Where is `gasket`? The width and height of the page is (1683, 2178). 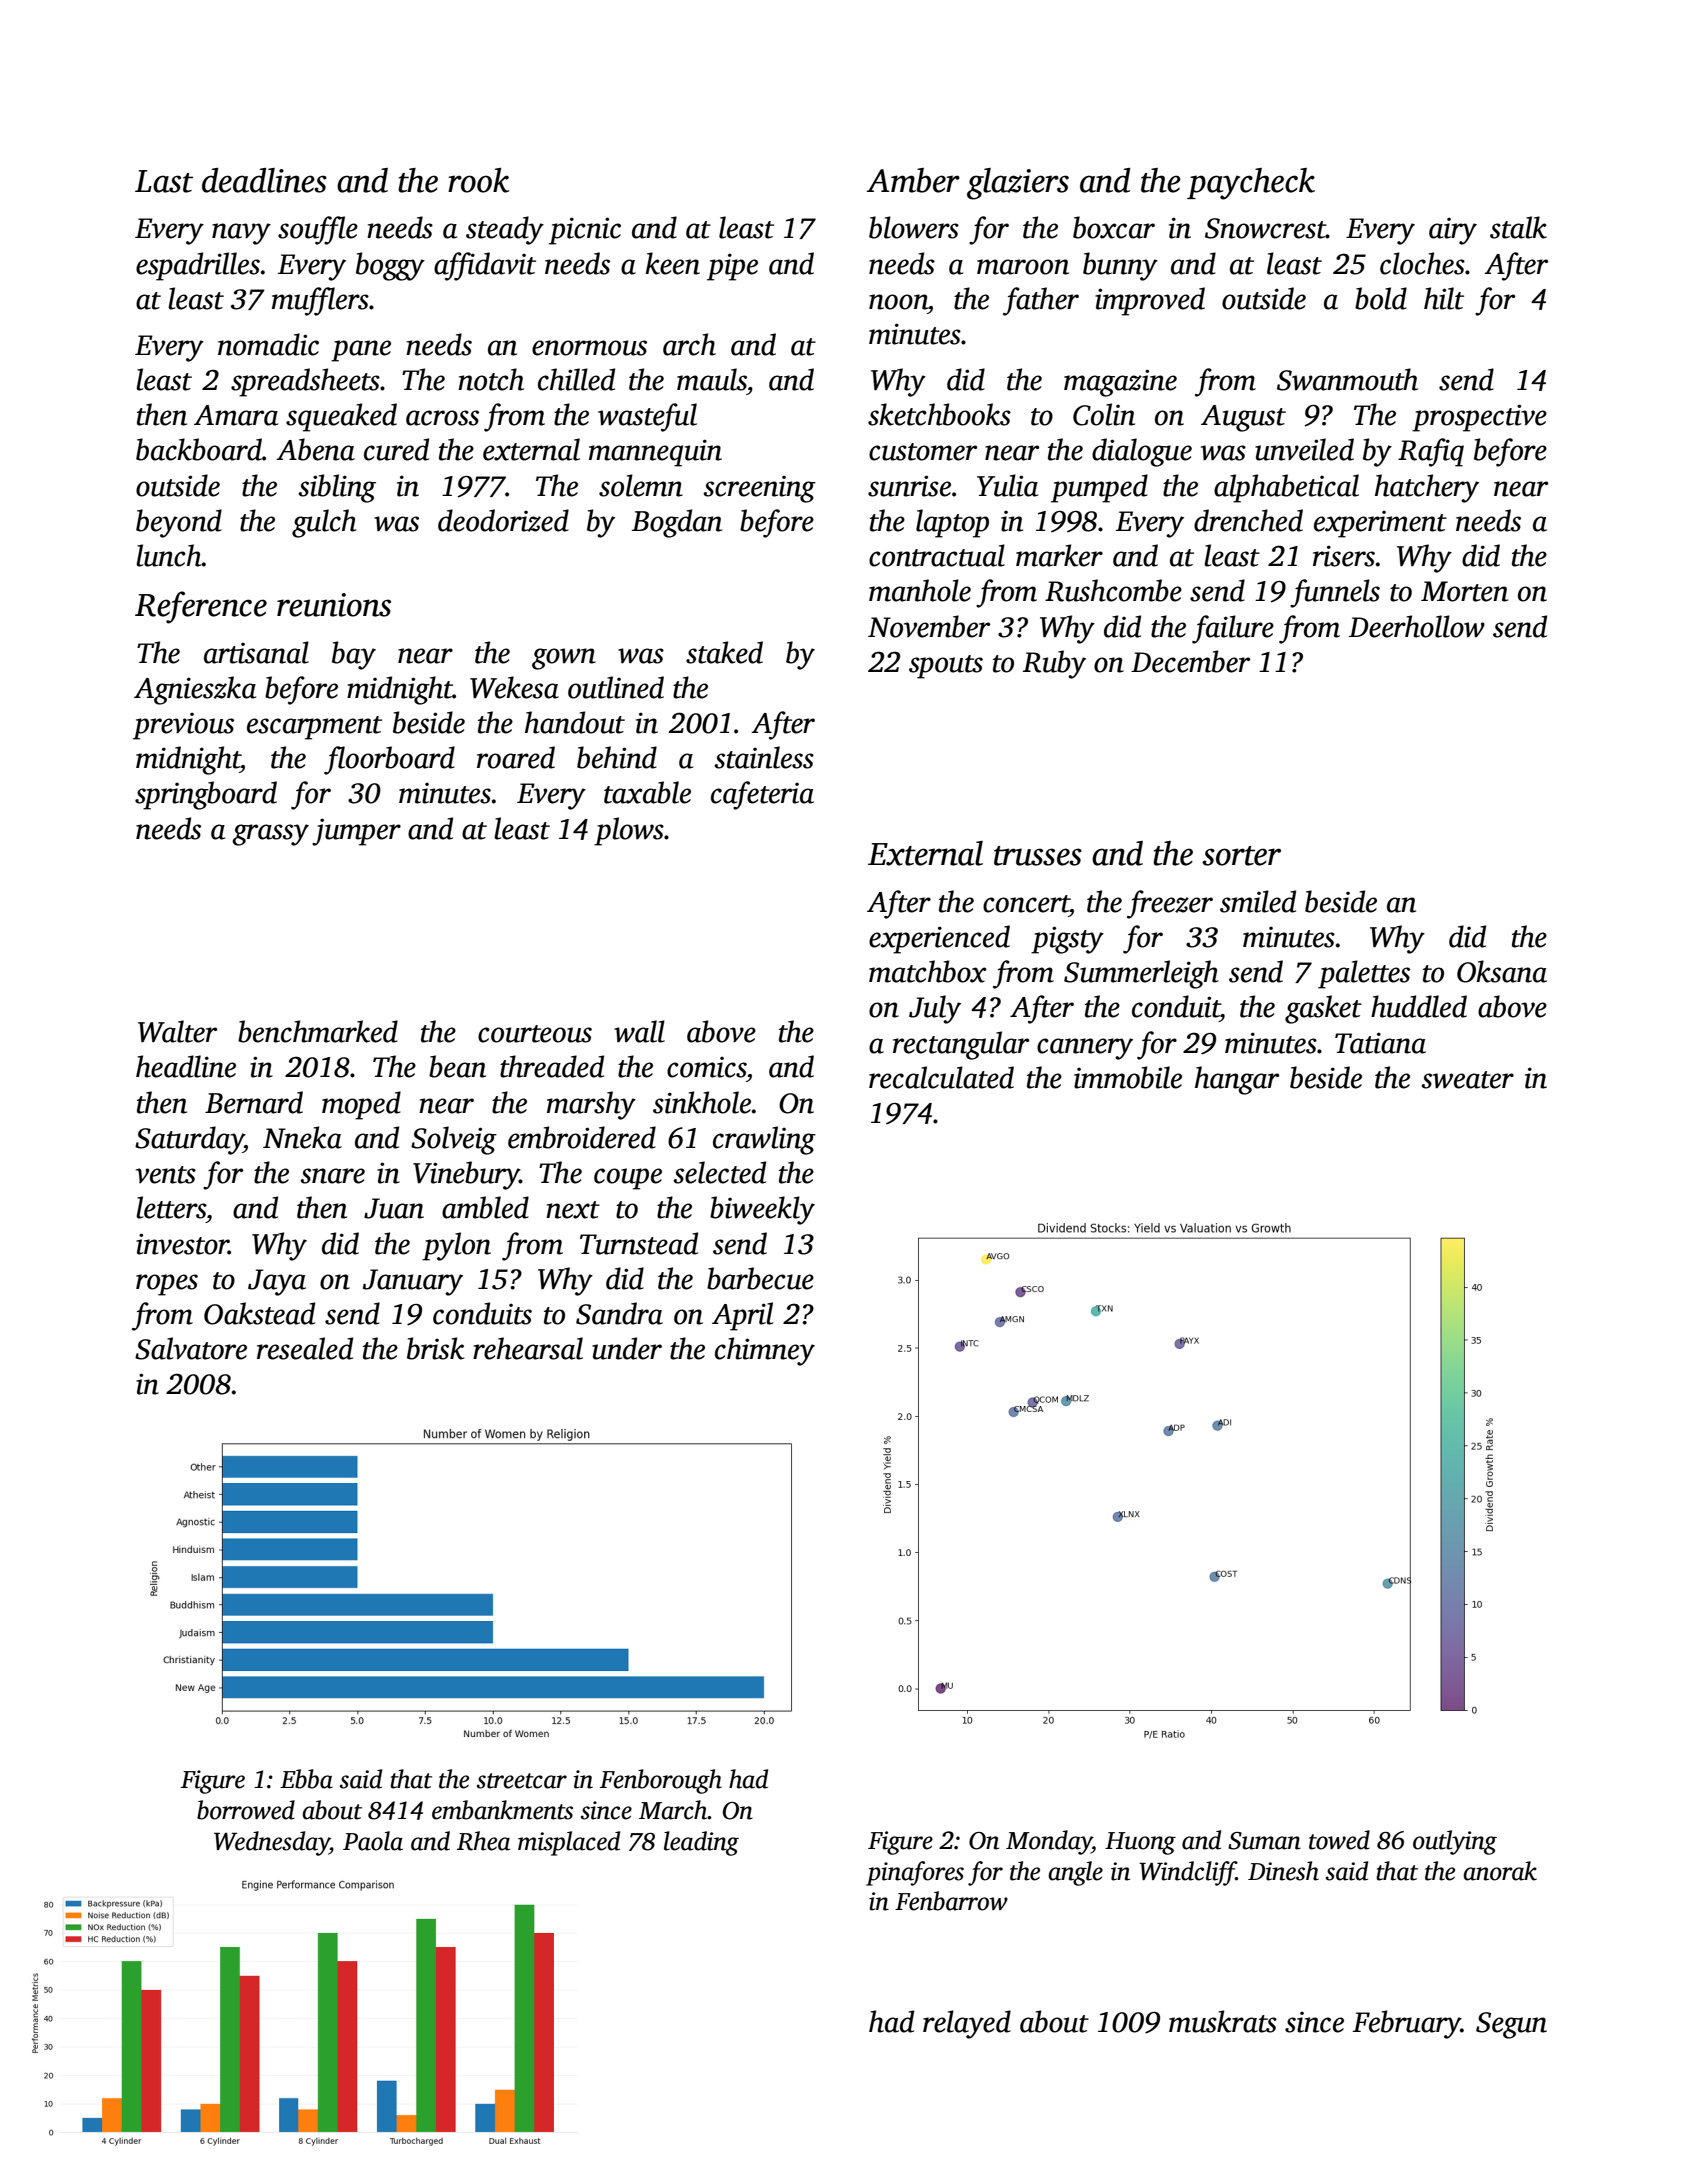
gasket is located at coordinates (1323, 1009).
